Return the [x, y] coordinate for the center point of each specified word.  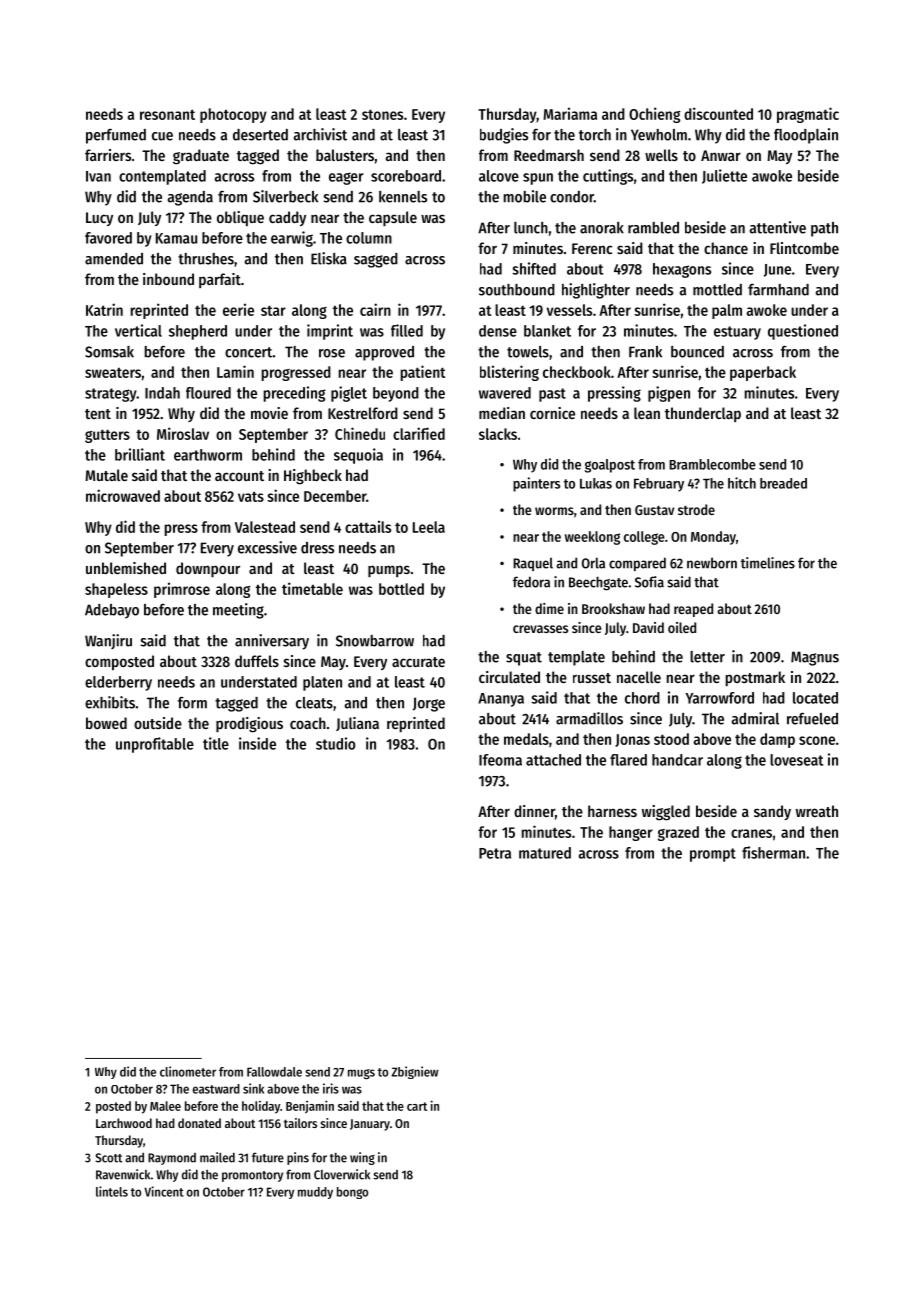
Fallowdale [274, 1072]
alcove [499, 176]
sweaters [113, 372]
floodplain [806, 136]
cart [417, 1106]
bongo [352, 1193]
